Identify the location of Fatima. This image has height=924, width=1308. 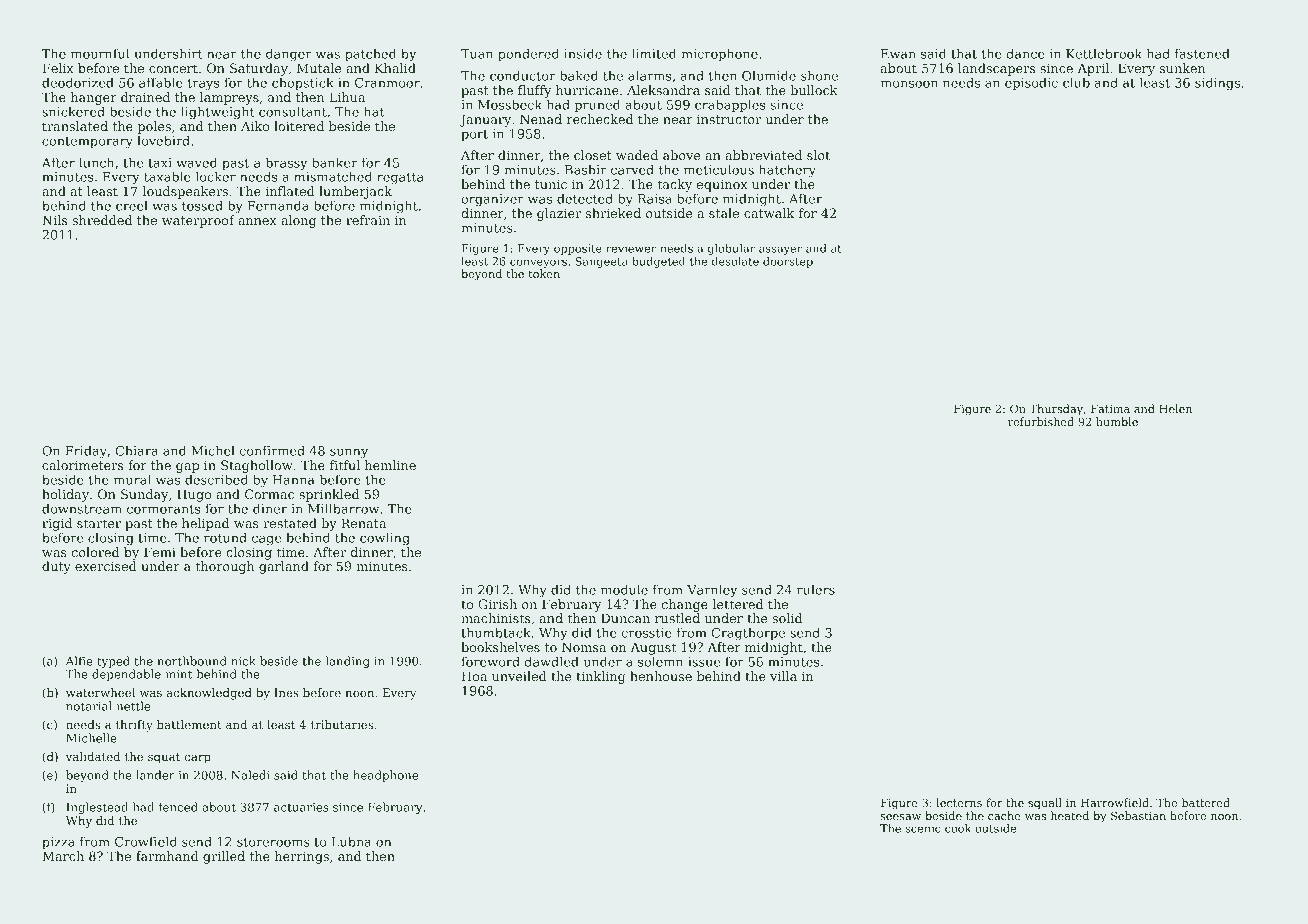
(1110, 408).
